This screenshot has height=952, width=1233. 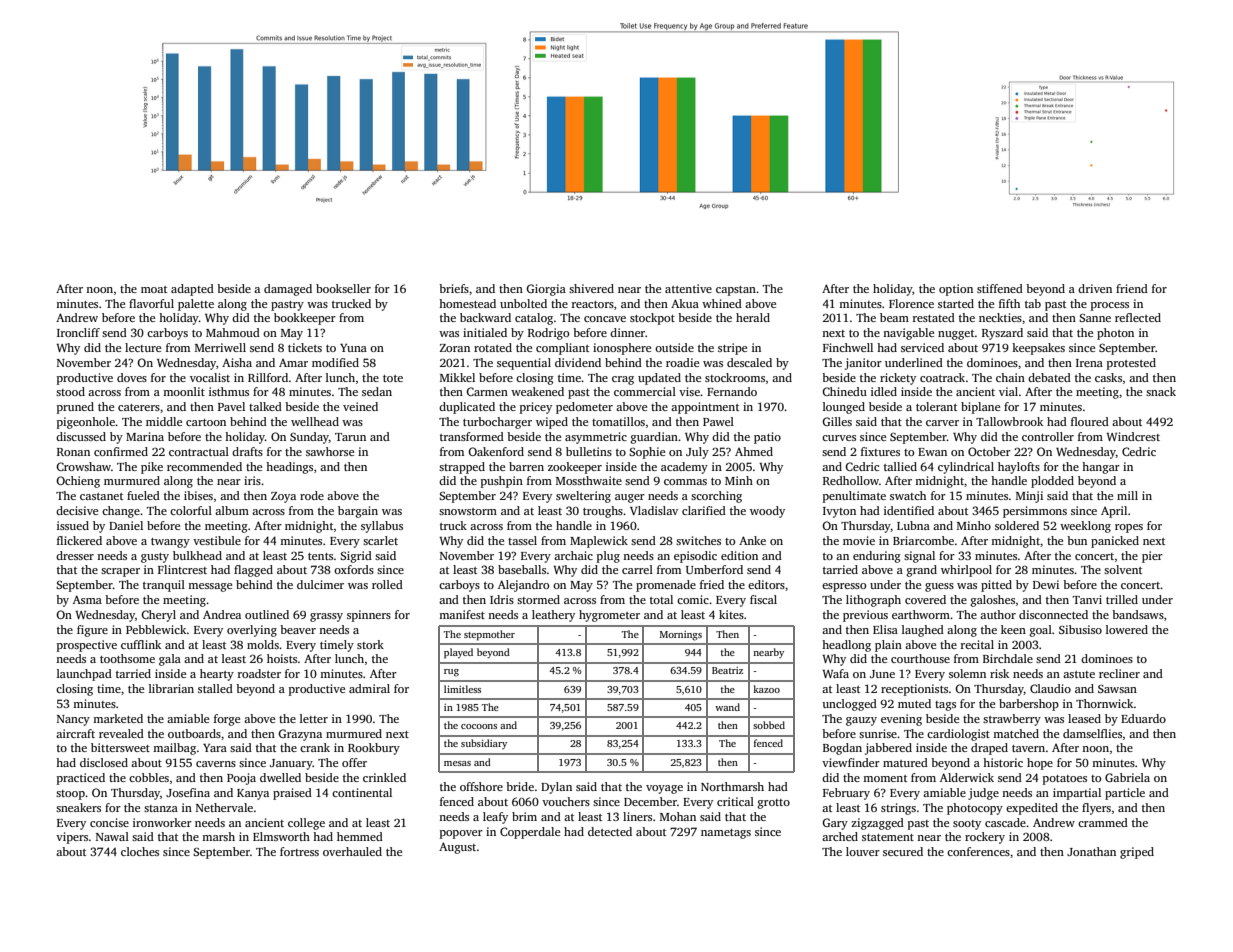 What do you see at coordinates (1127, 629) in the screenshot?
I see `lowered` at bounding box center [1127, 629].
